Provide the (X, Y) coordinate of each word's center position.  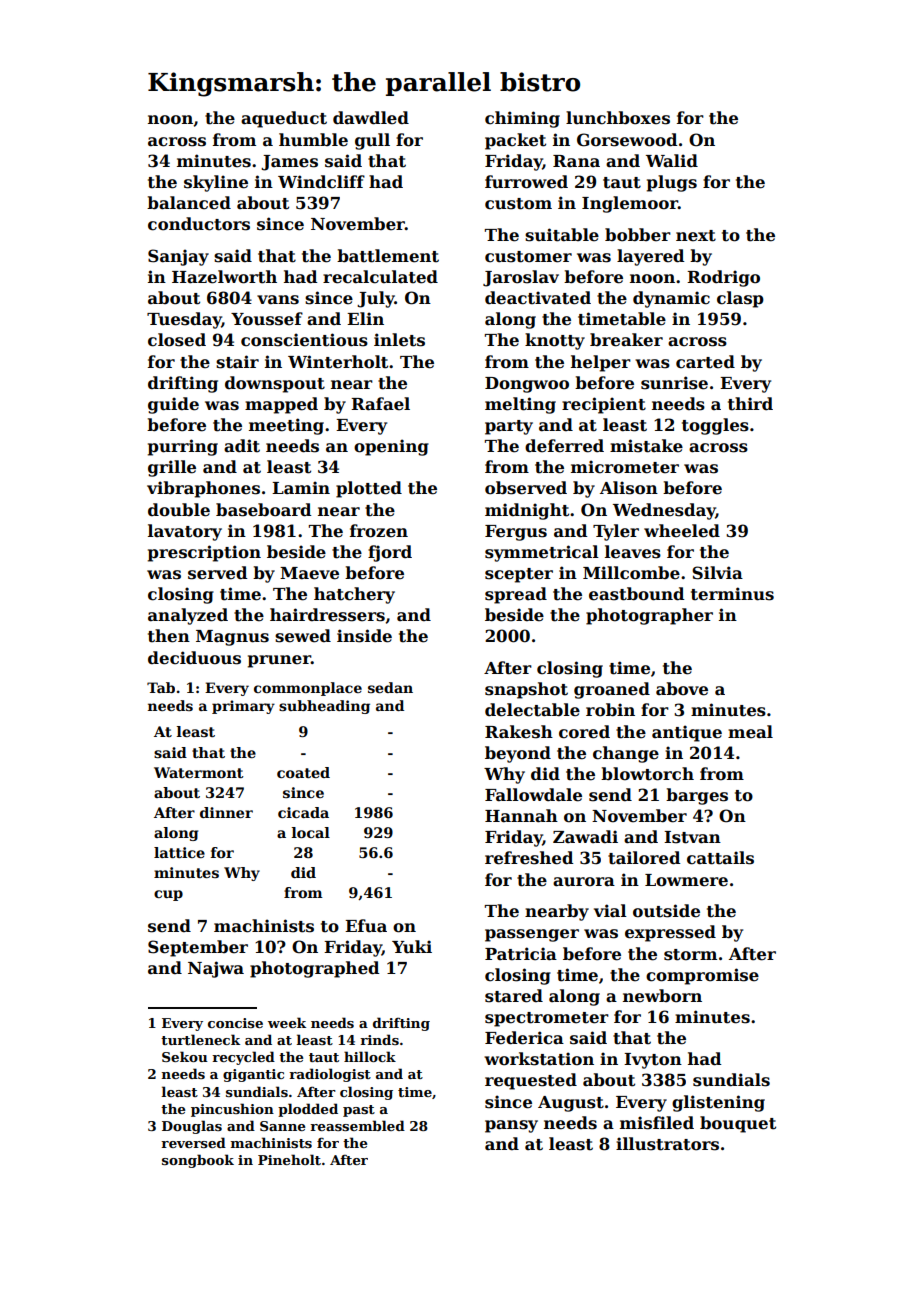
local (311, 832)
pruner (279, 661)
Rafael (380, 404)
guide (173, 405)
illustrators (667, 1144)
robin (610, 710)
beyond (518, 754)
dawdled (371, 118)
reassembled (357, 1125)
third (750, 404)
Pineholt (289, 1159)
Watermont (199, 772)
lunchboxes (618, 118)
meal (750, 732)
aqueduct (284, 119)
